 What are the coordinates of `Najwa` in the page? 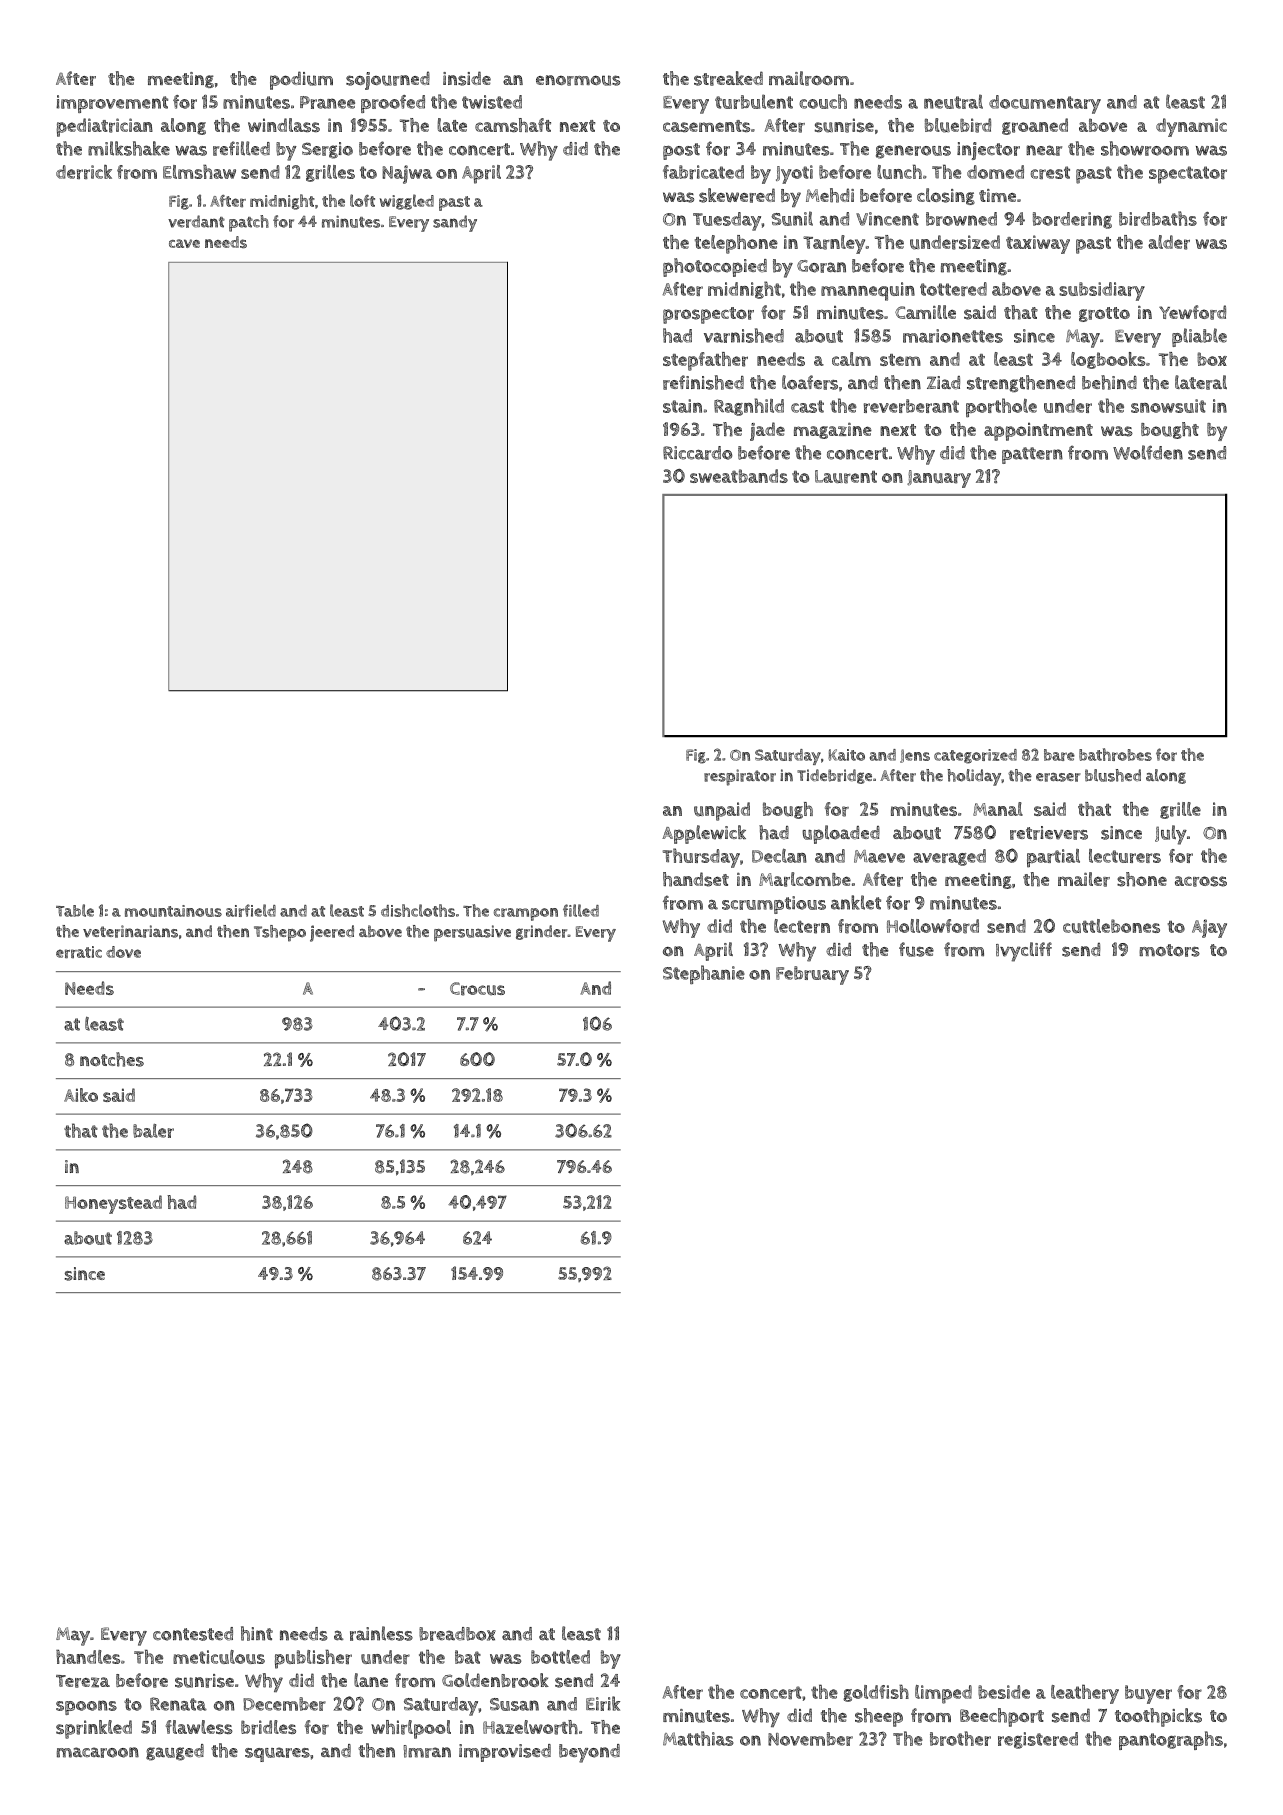 It's located at (407, 174).
